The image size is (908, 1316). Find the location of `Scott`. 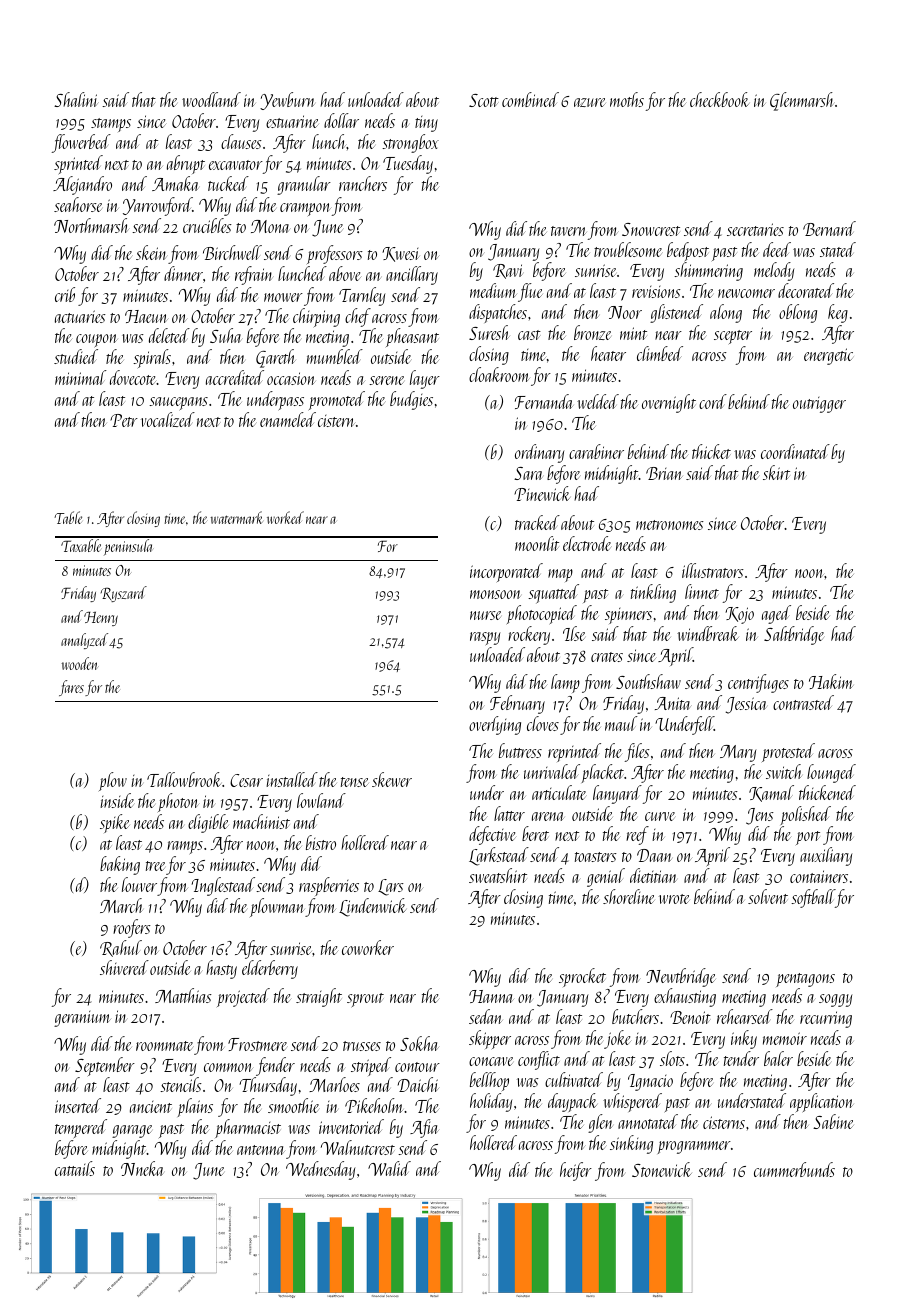

Scott is located at coordinates (484, 100).
